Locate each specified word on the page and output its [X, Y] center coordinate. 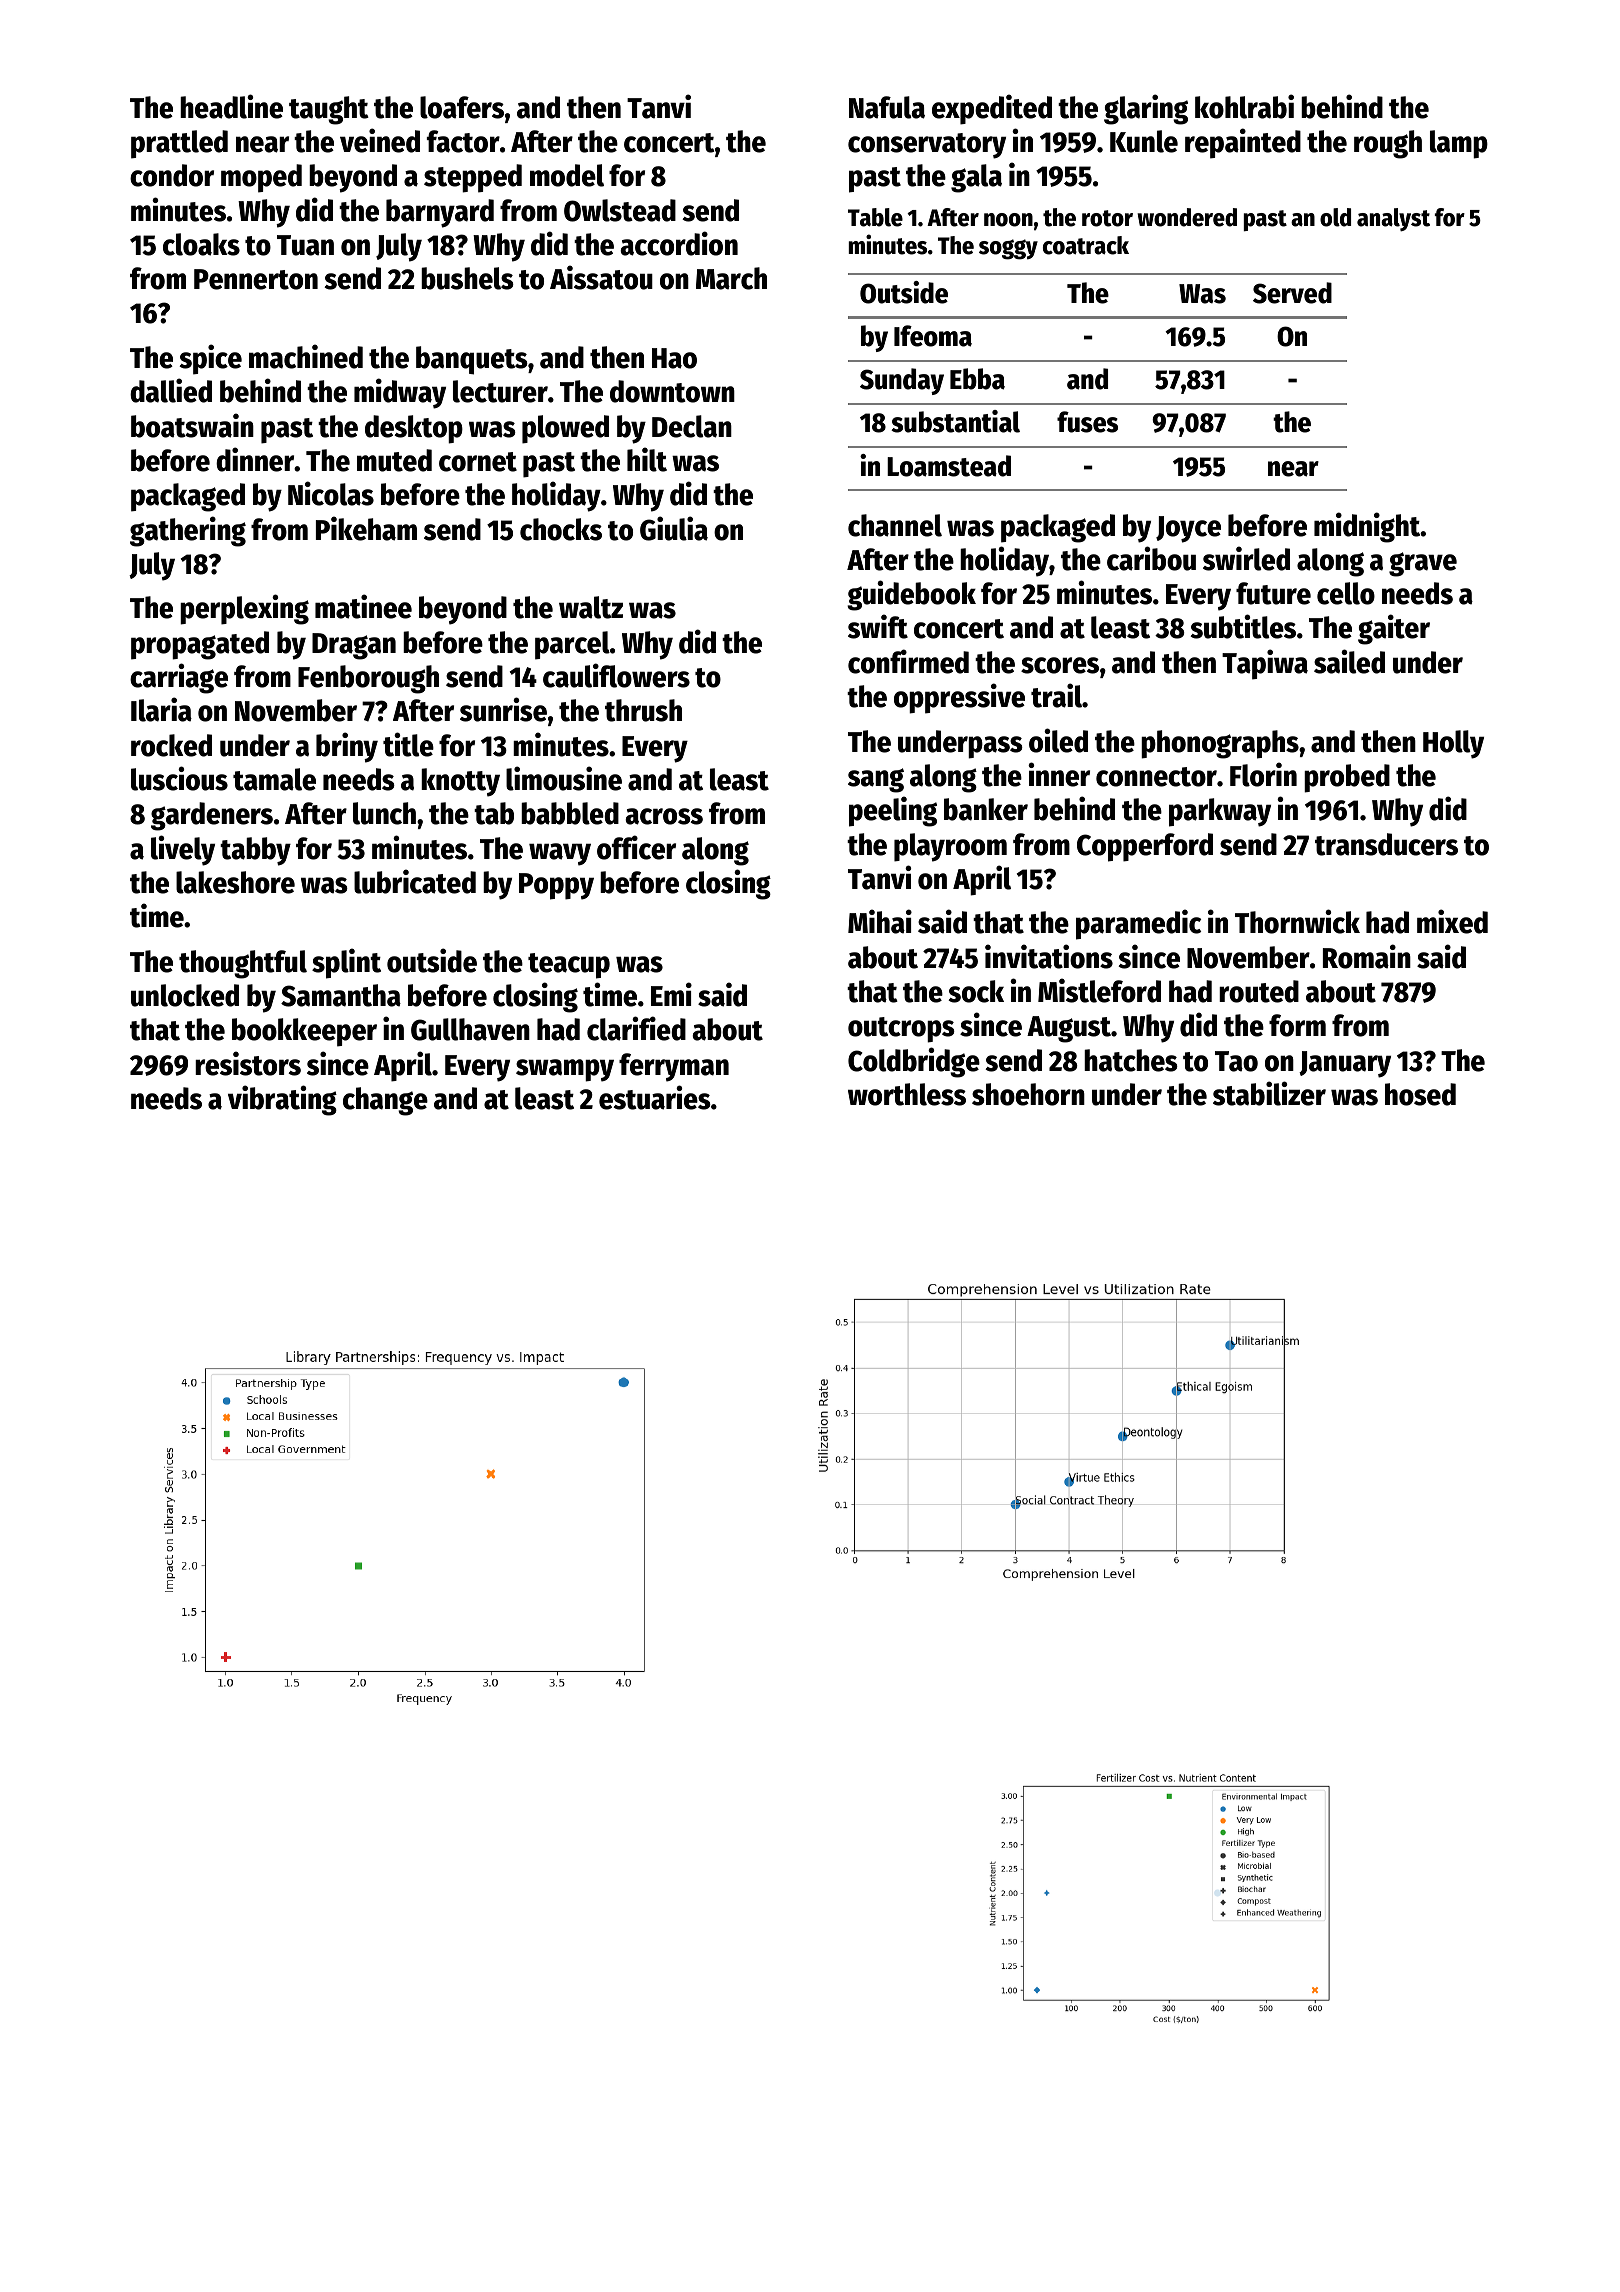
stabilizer [1269, 1093]
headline [231, 106]
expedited [992, 109]
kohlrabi [1244, 106]
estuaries [655, 1097]
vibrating [282, 1100]
